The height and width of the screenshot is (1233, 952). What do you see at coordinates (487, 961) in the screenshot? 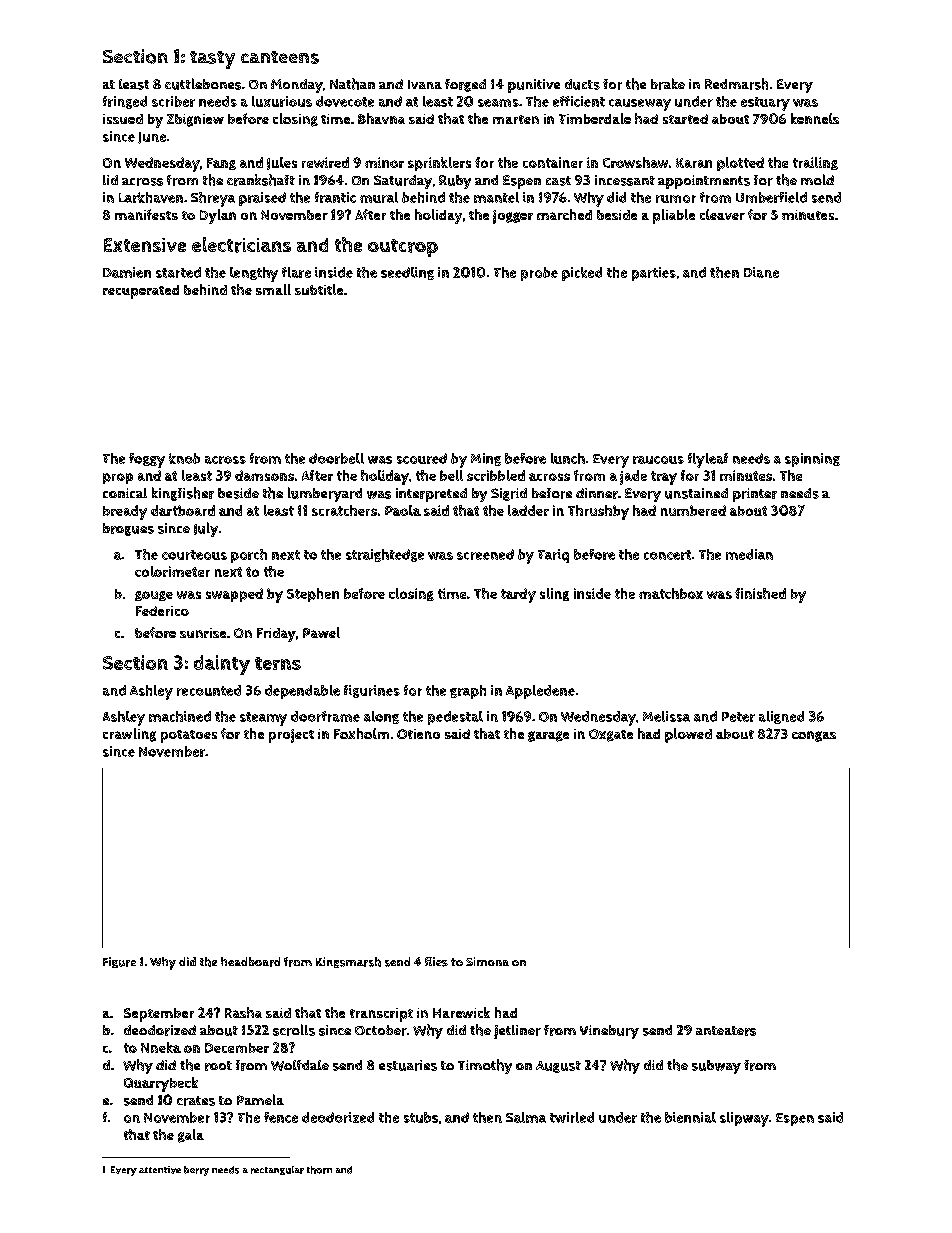
I see `Simona` at bounding box center [487, 961].
